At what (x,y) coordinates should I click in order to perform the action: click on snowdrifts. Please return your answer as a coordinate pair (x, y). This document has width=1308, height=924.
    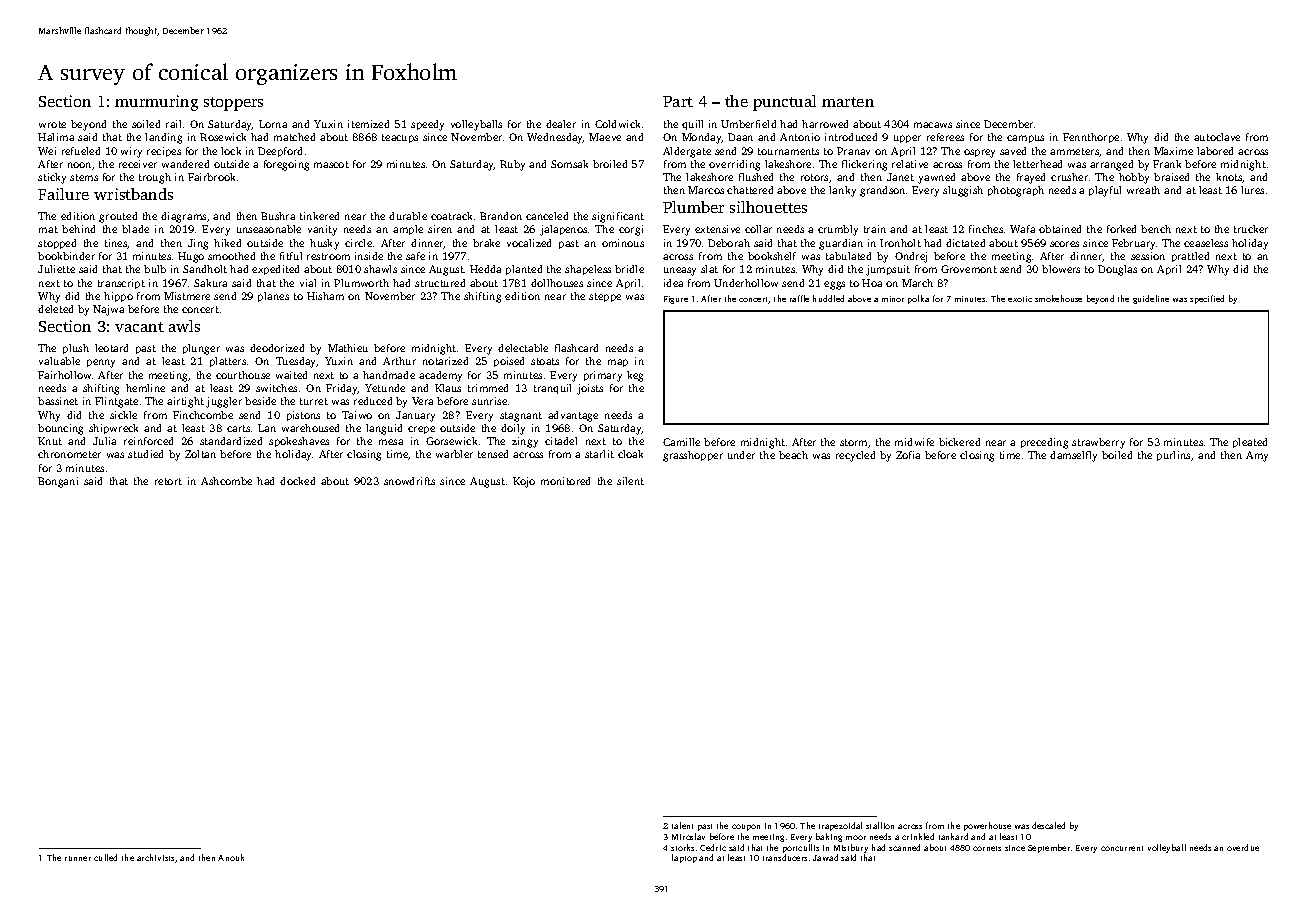
    Looking at the image, I should click on (409, 481).
